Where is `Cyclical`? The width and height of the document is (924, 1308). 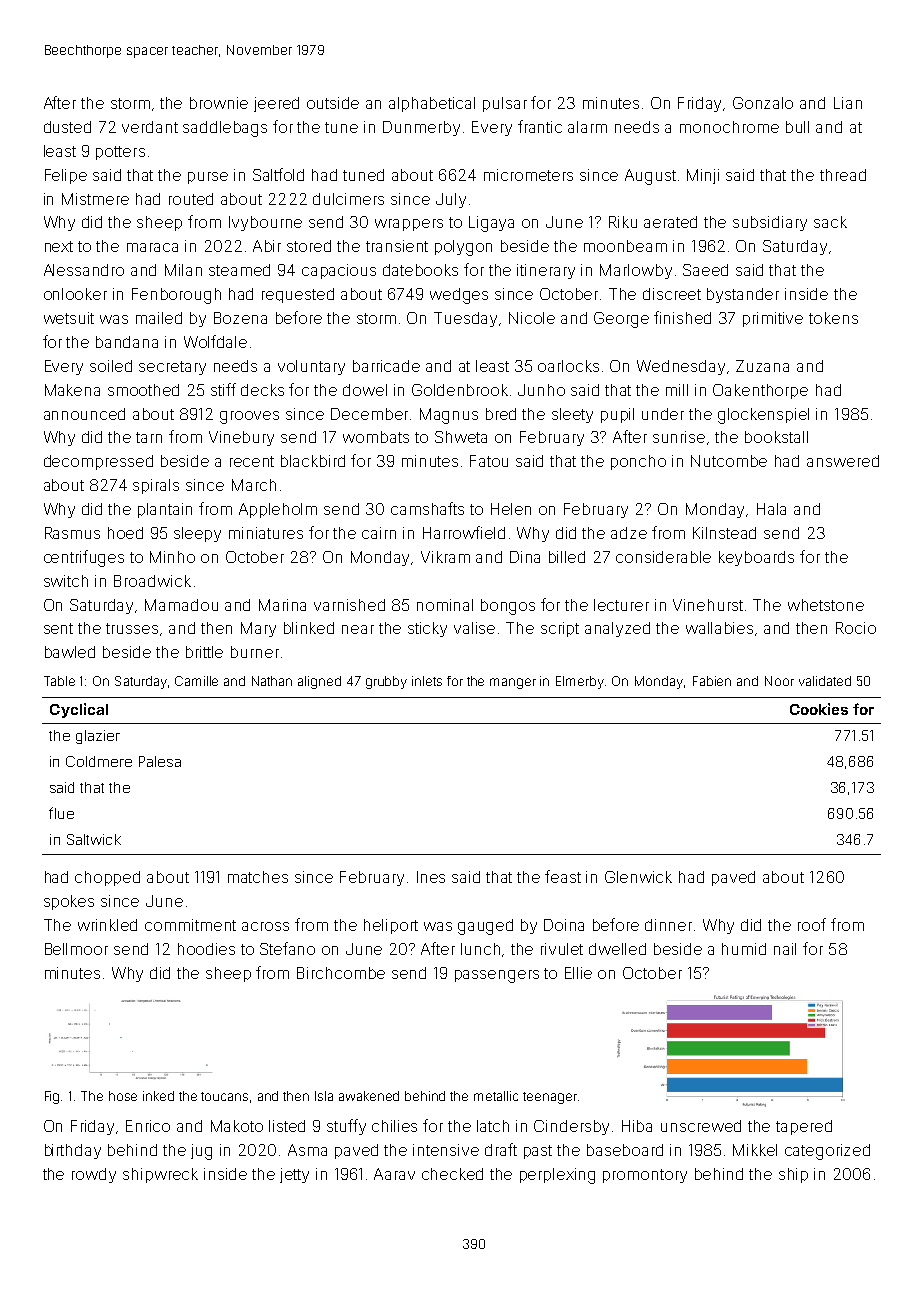 Cyclical is located at coordinates (79, 710).
